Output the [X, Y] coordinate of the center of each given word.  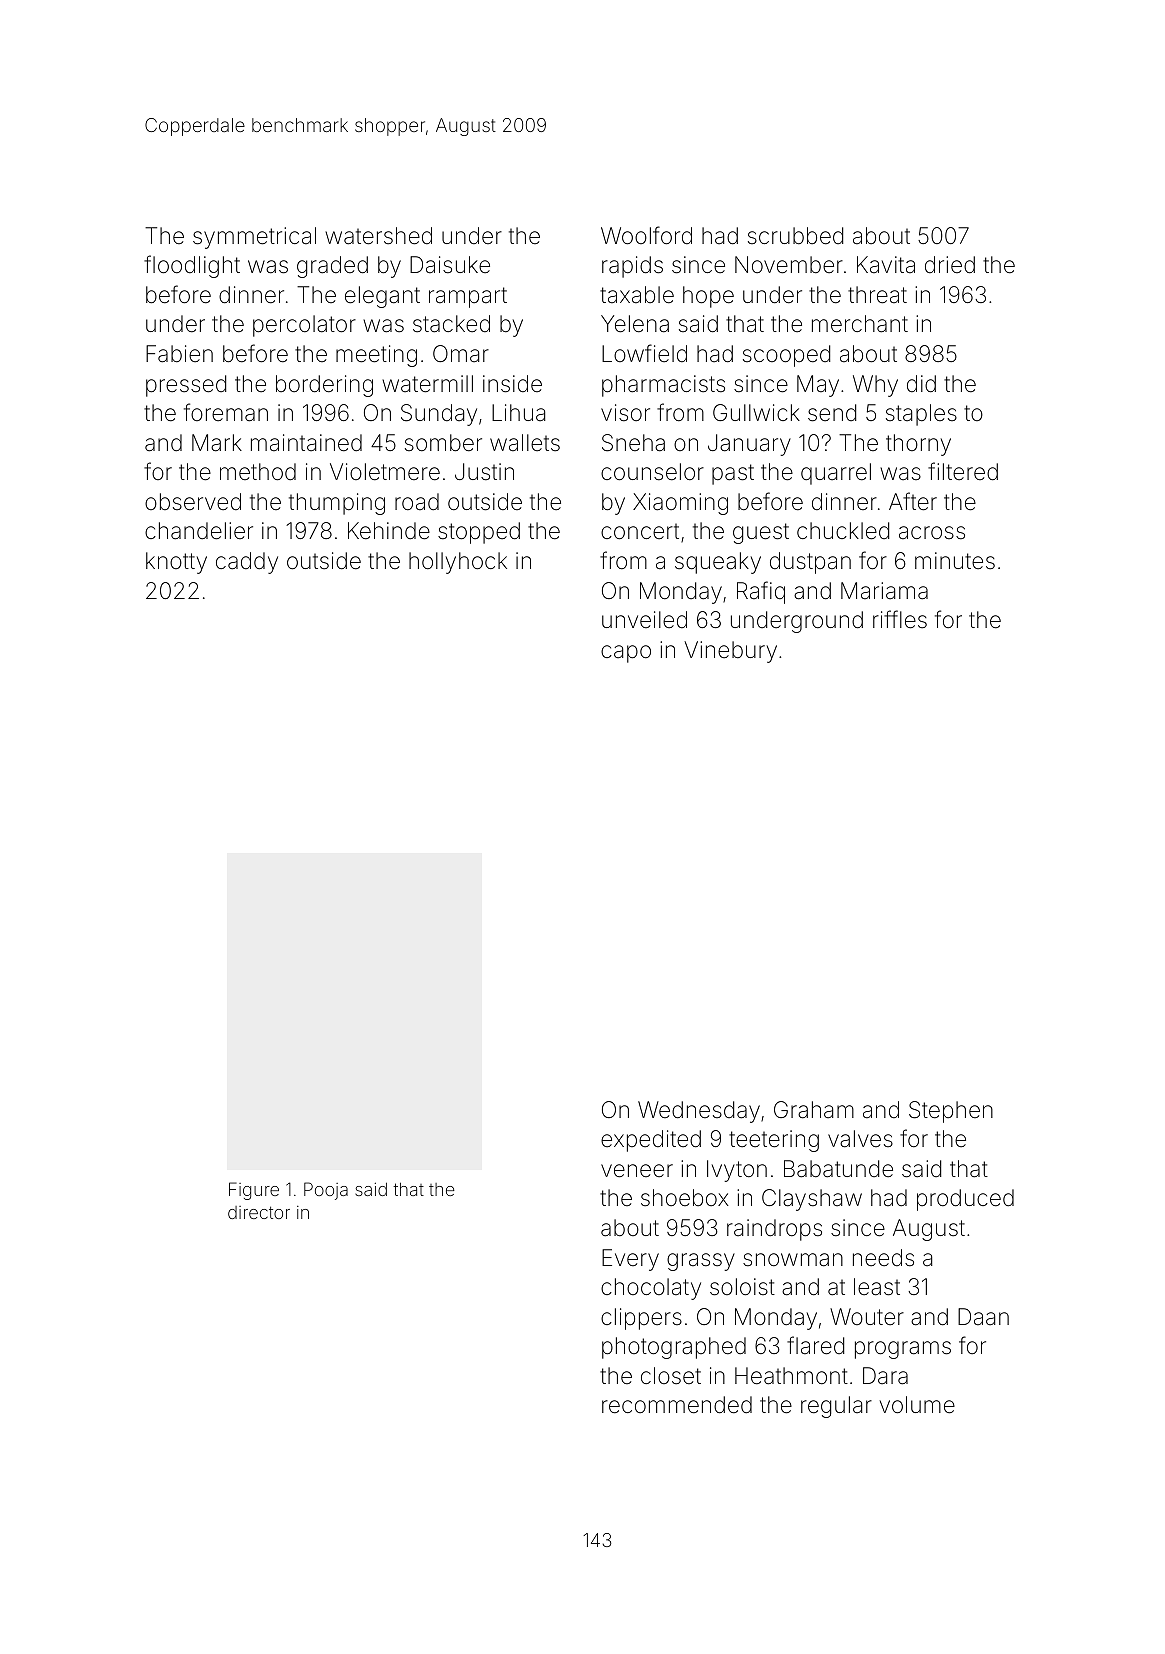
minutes [955, 561]
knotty [176, 563]
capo [626, 654]
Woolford [646, 235]
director [259, 1212]
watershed [378, 236]
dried [950, 265]
